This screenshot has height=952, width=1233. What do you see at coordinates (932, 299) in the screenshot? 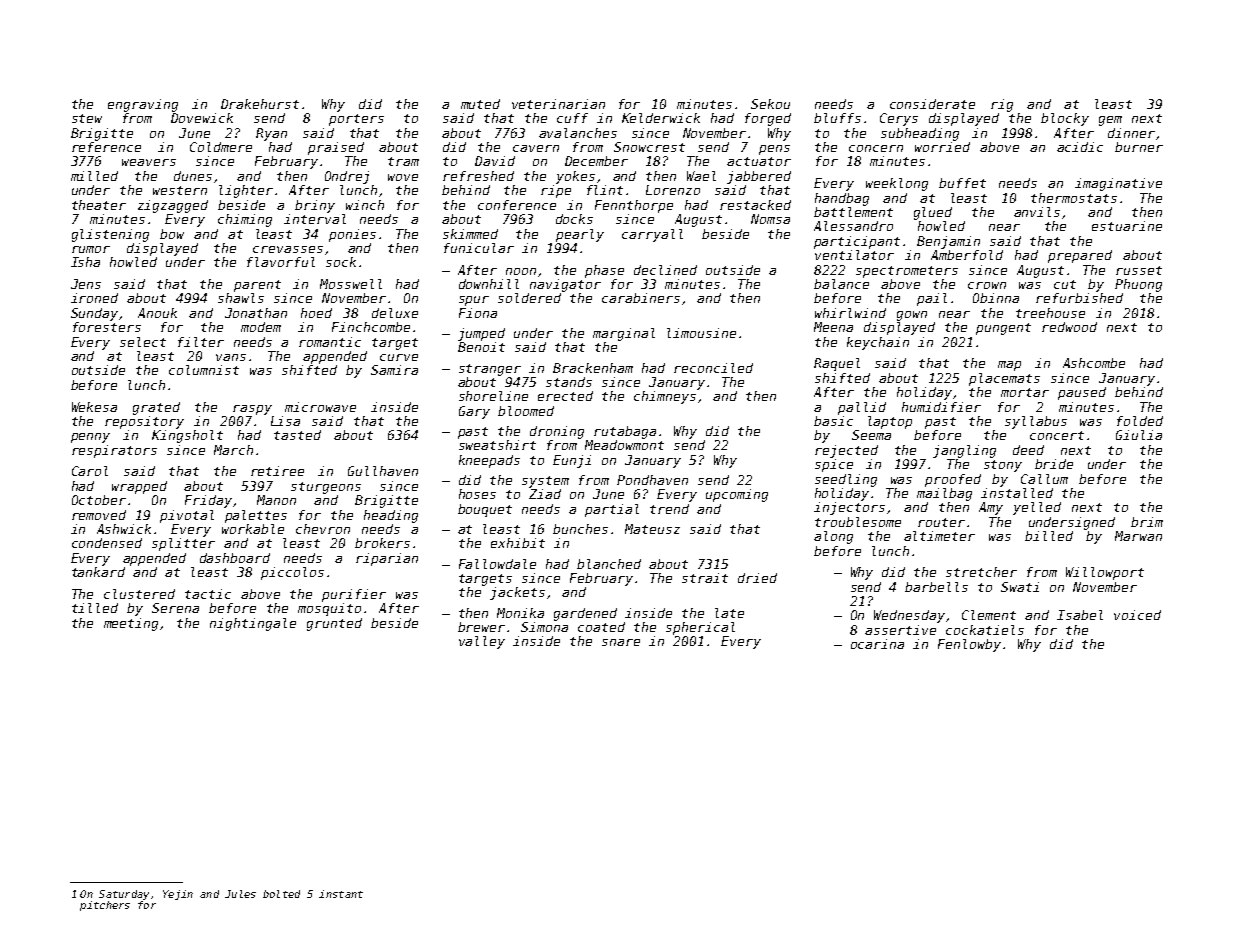
I see `pail` at bounding box center [932, 299].
